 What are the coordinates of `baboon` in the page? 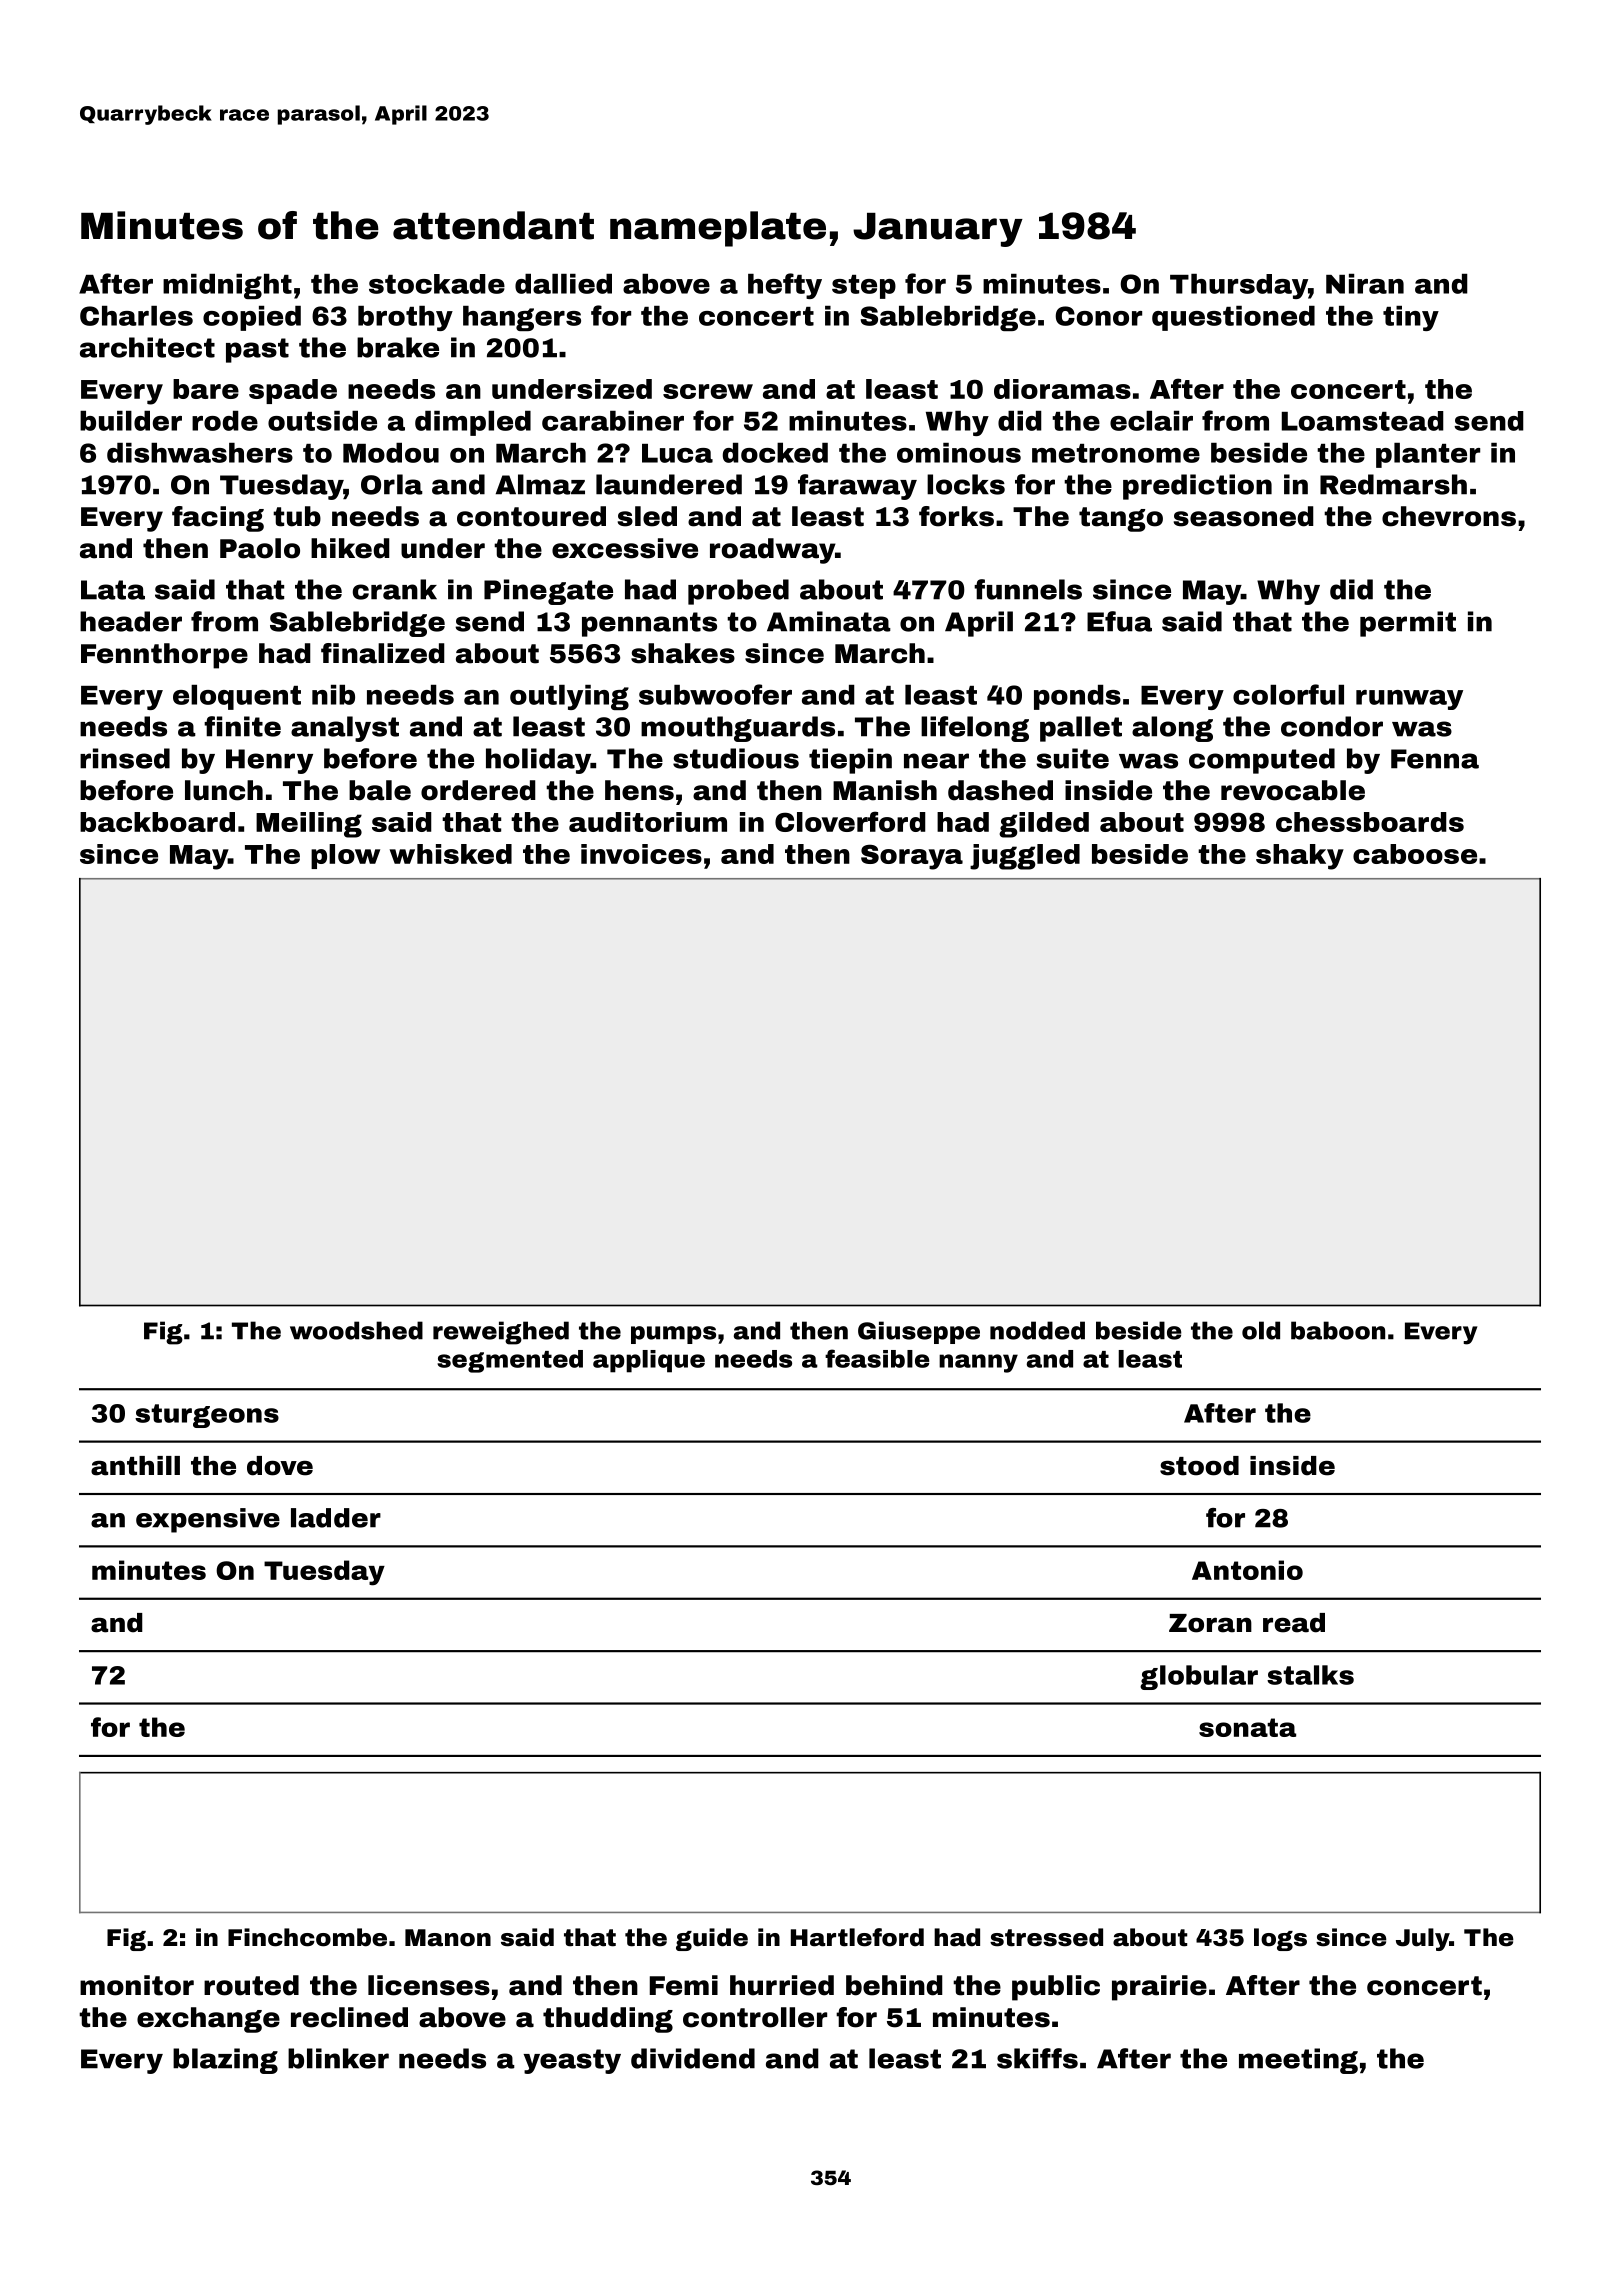 It's located at (1338, 1330).
